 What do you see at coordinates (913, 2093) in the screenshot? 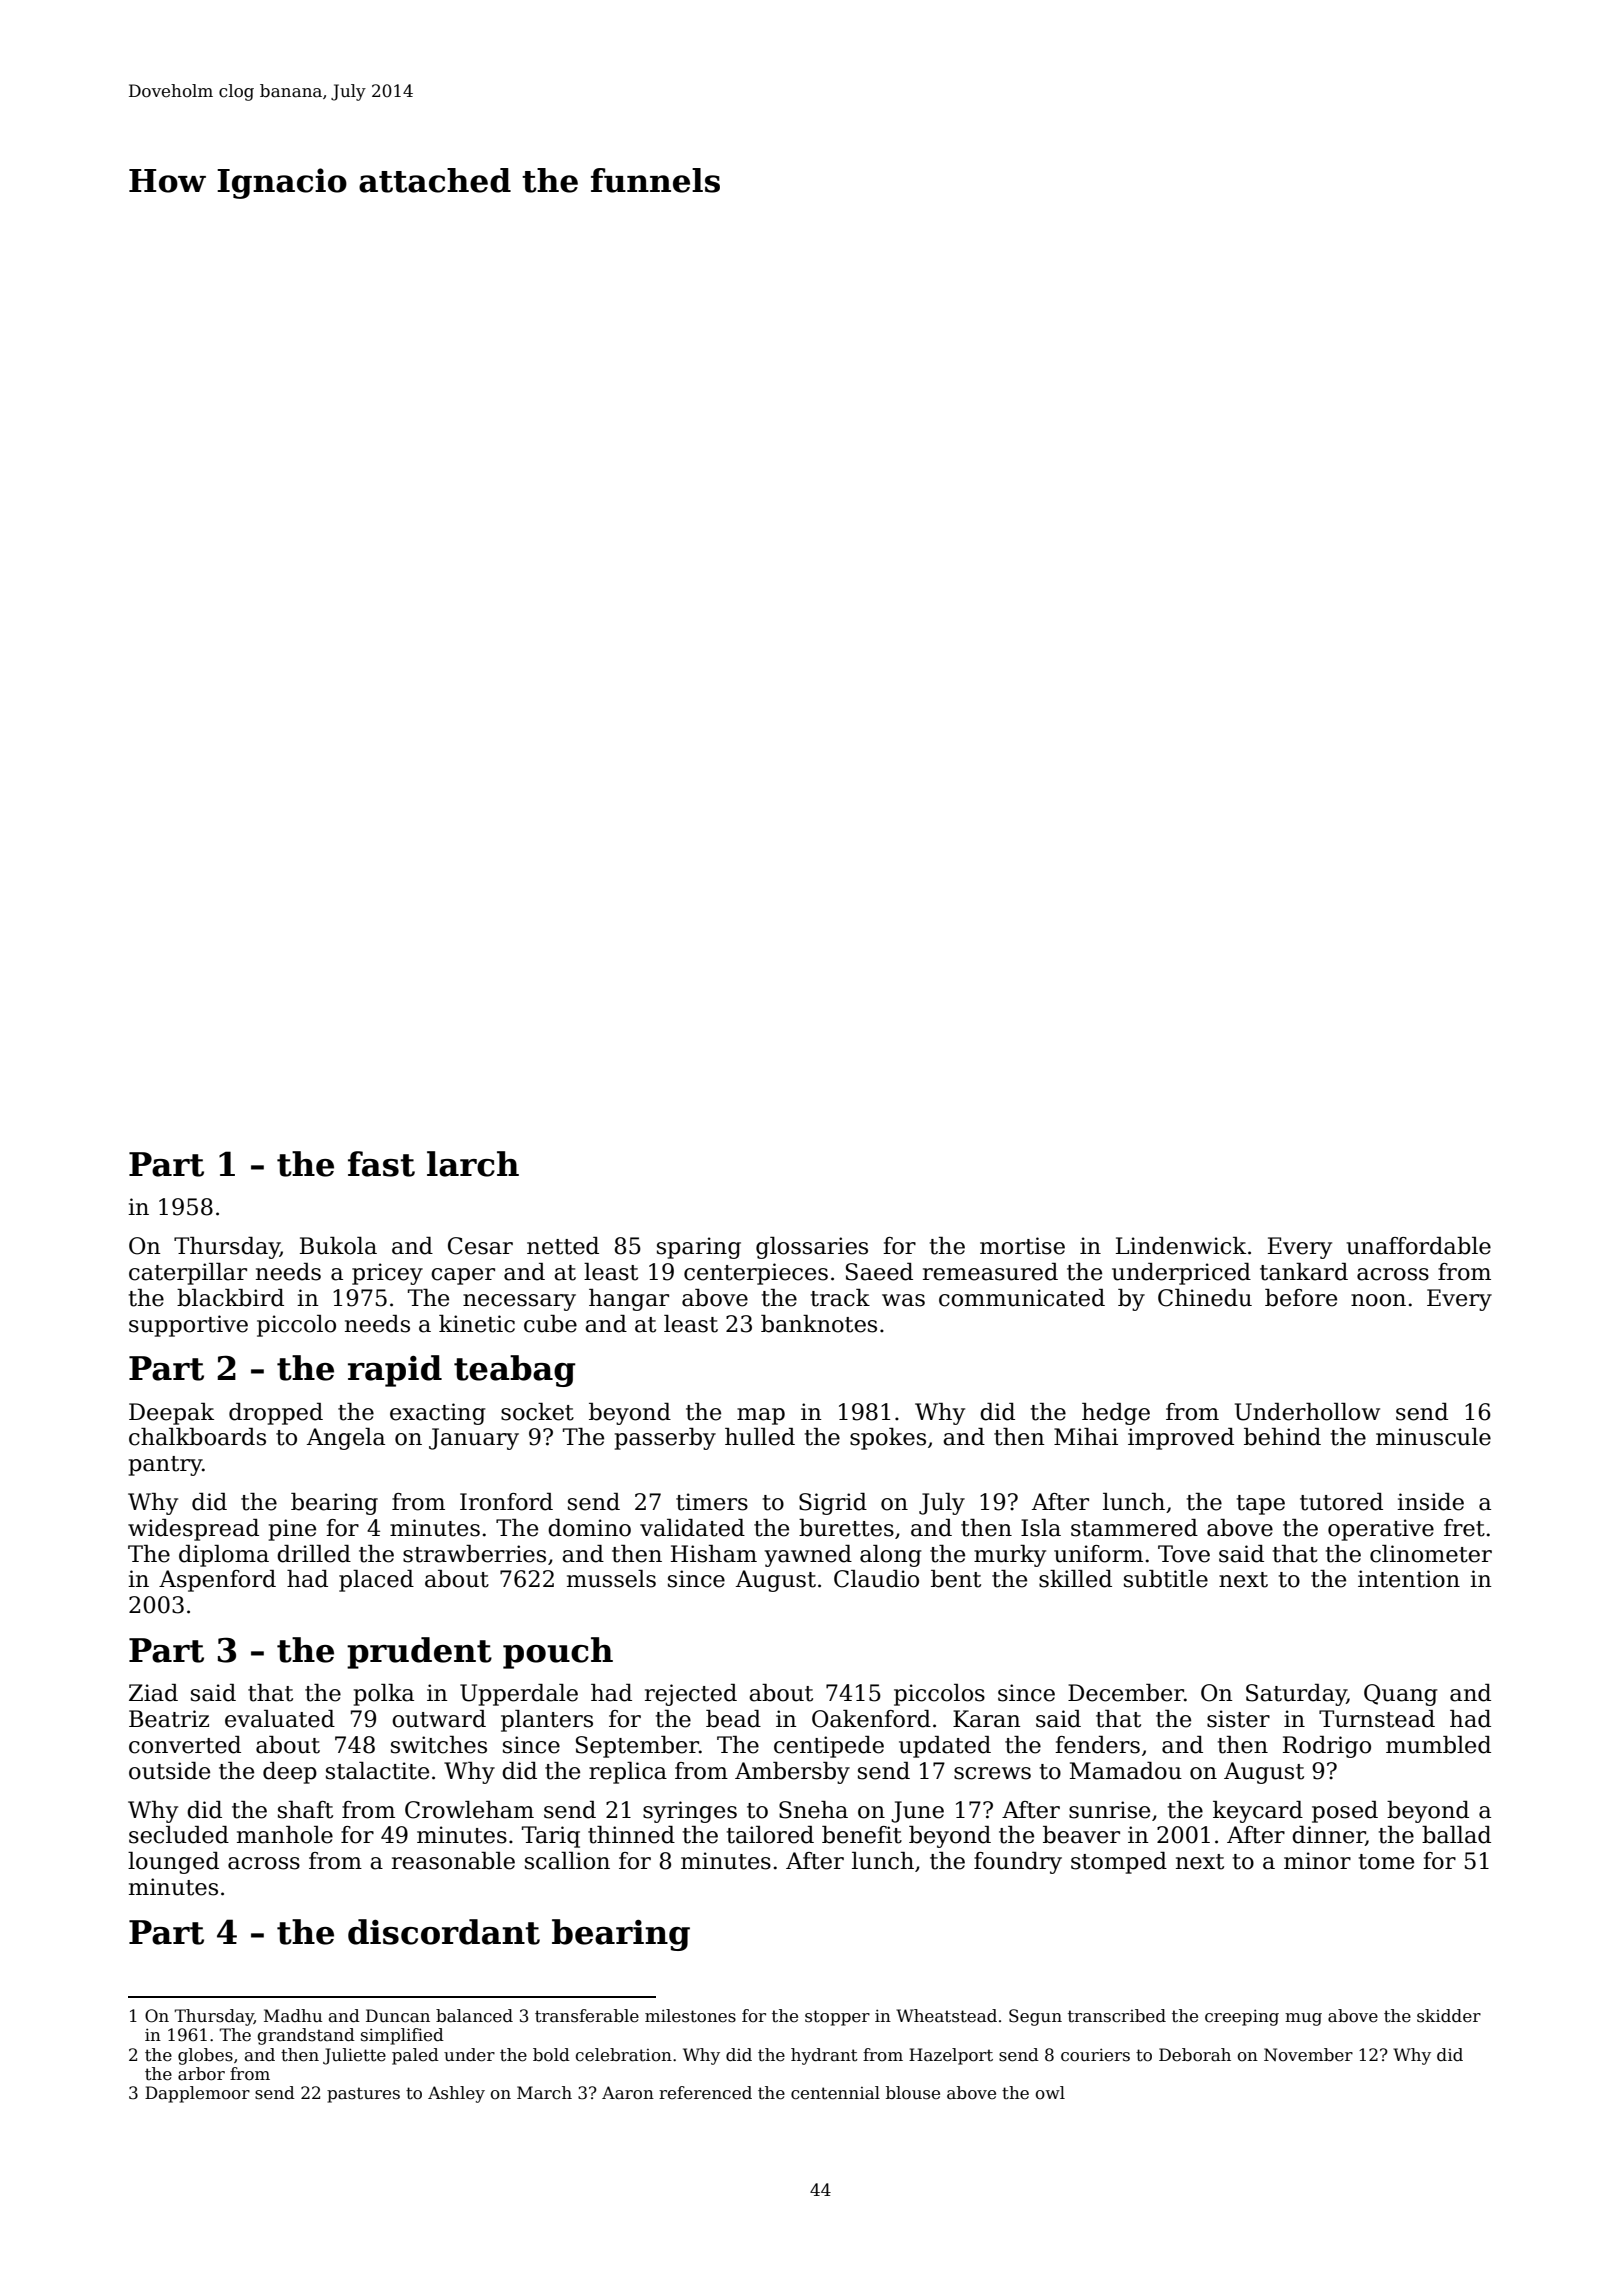
I see `blouse` at bounding box center [913, 2093].
